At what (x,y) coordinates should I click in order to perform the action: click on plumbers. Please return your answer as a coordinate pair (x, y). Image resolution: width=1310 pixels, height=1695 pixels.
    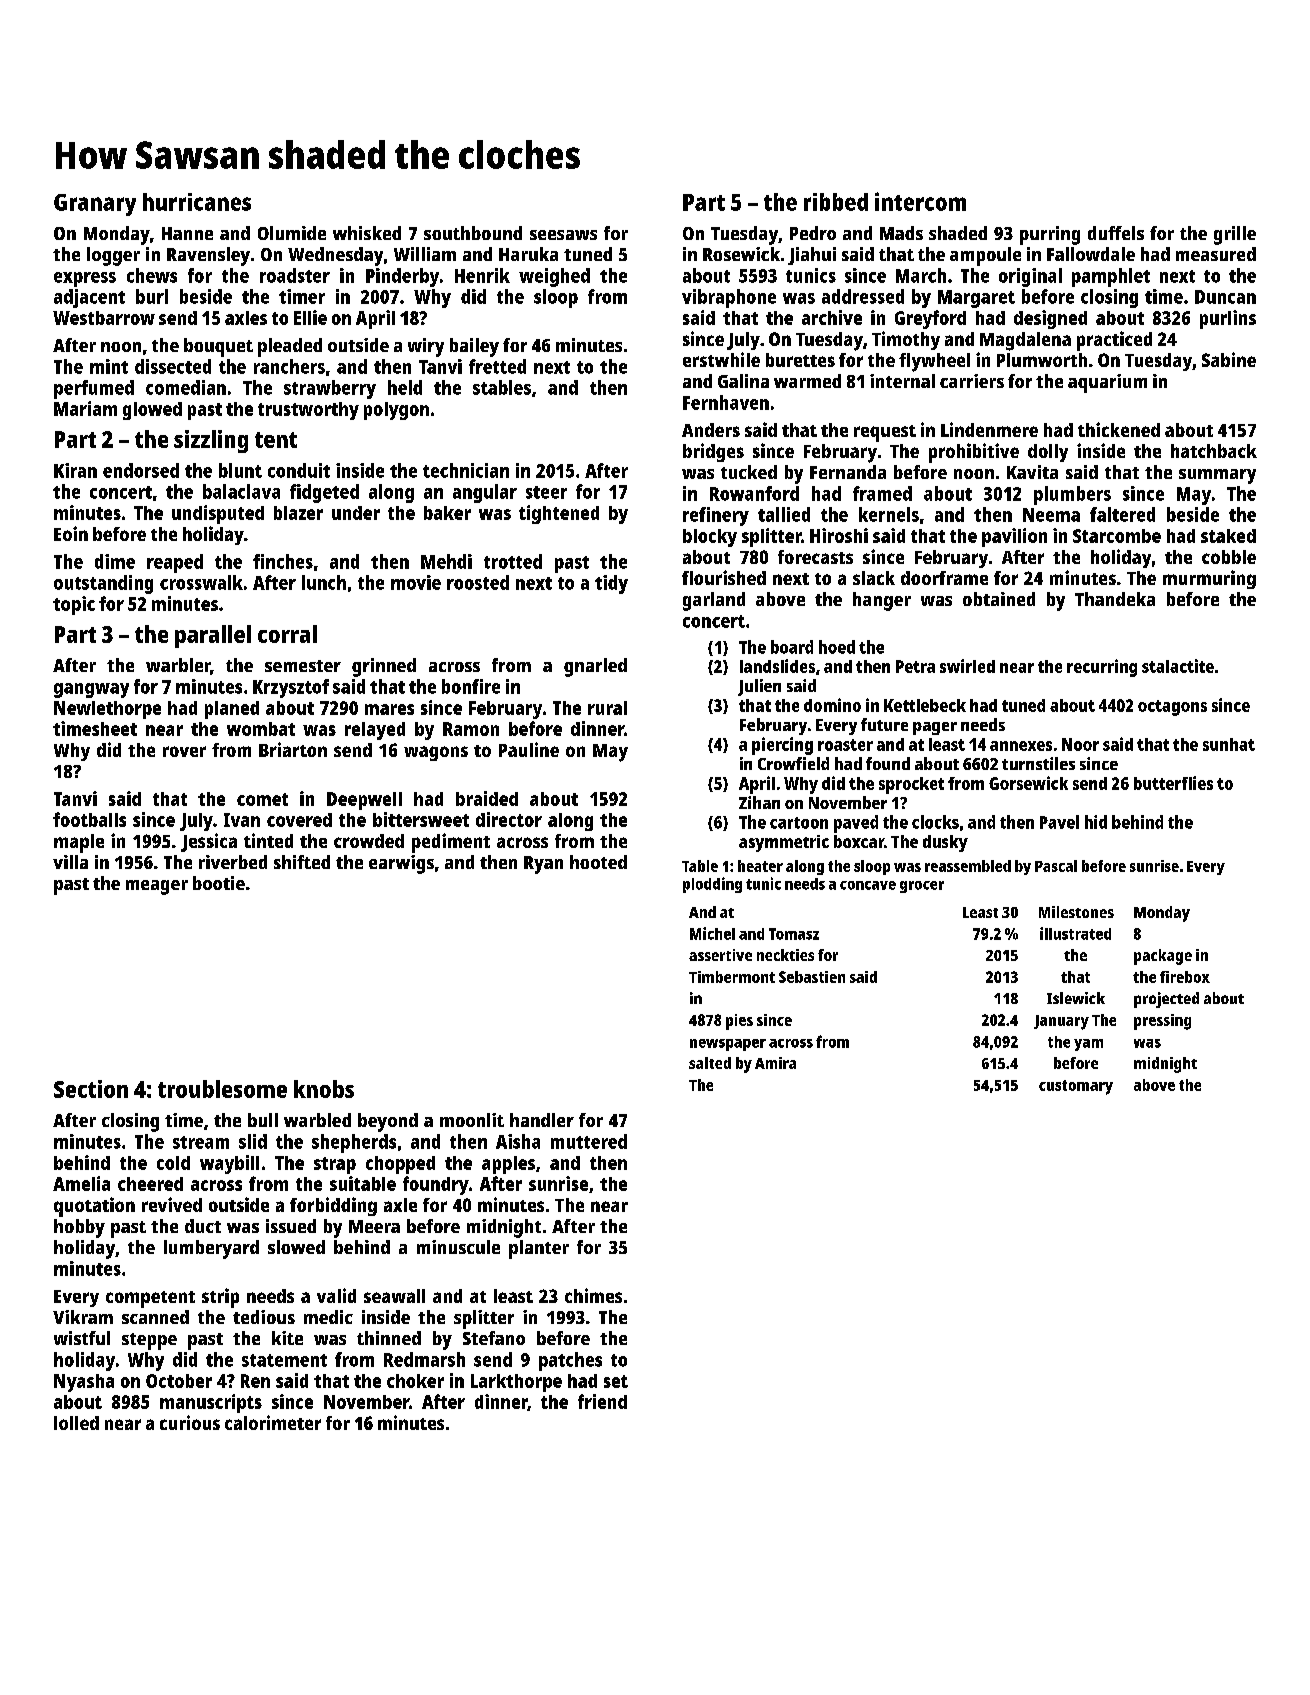
    Looking at the image, I should click on (1072, 495).
